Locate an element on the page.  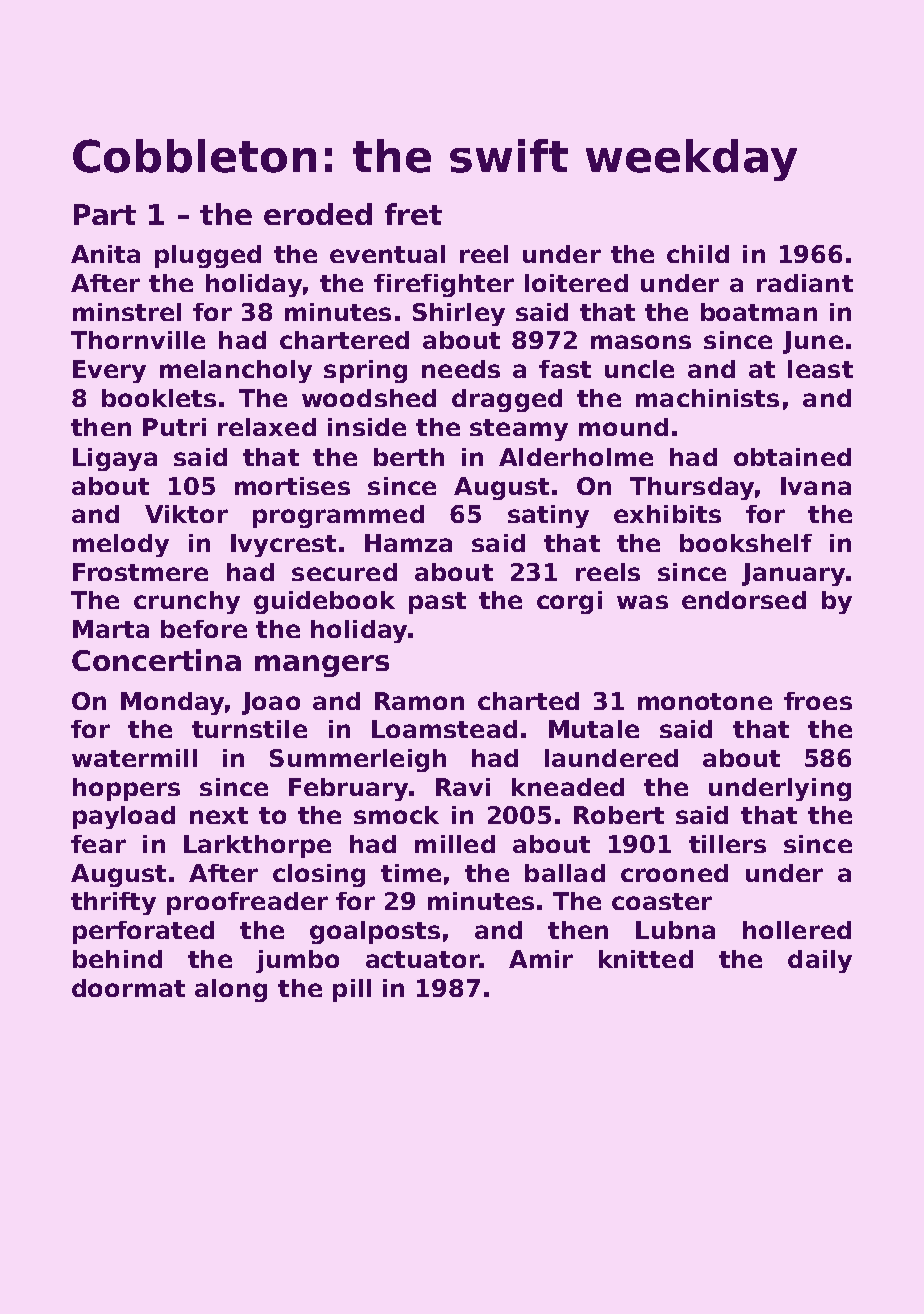
child is located at coordinates (698, 254).
